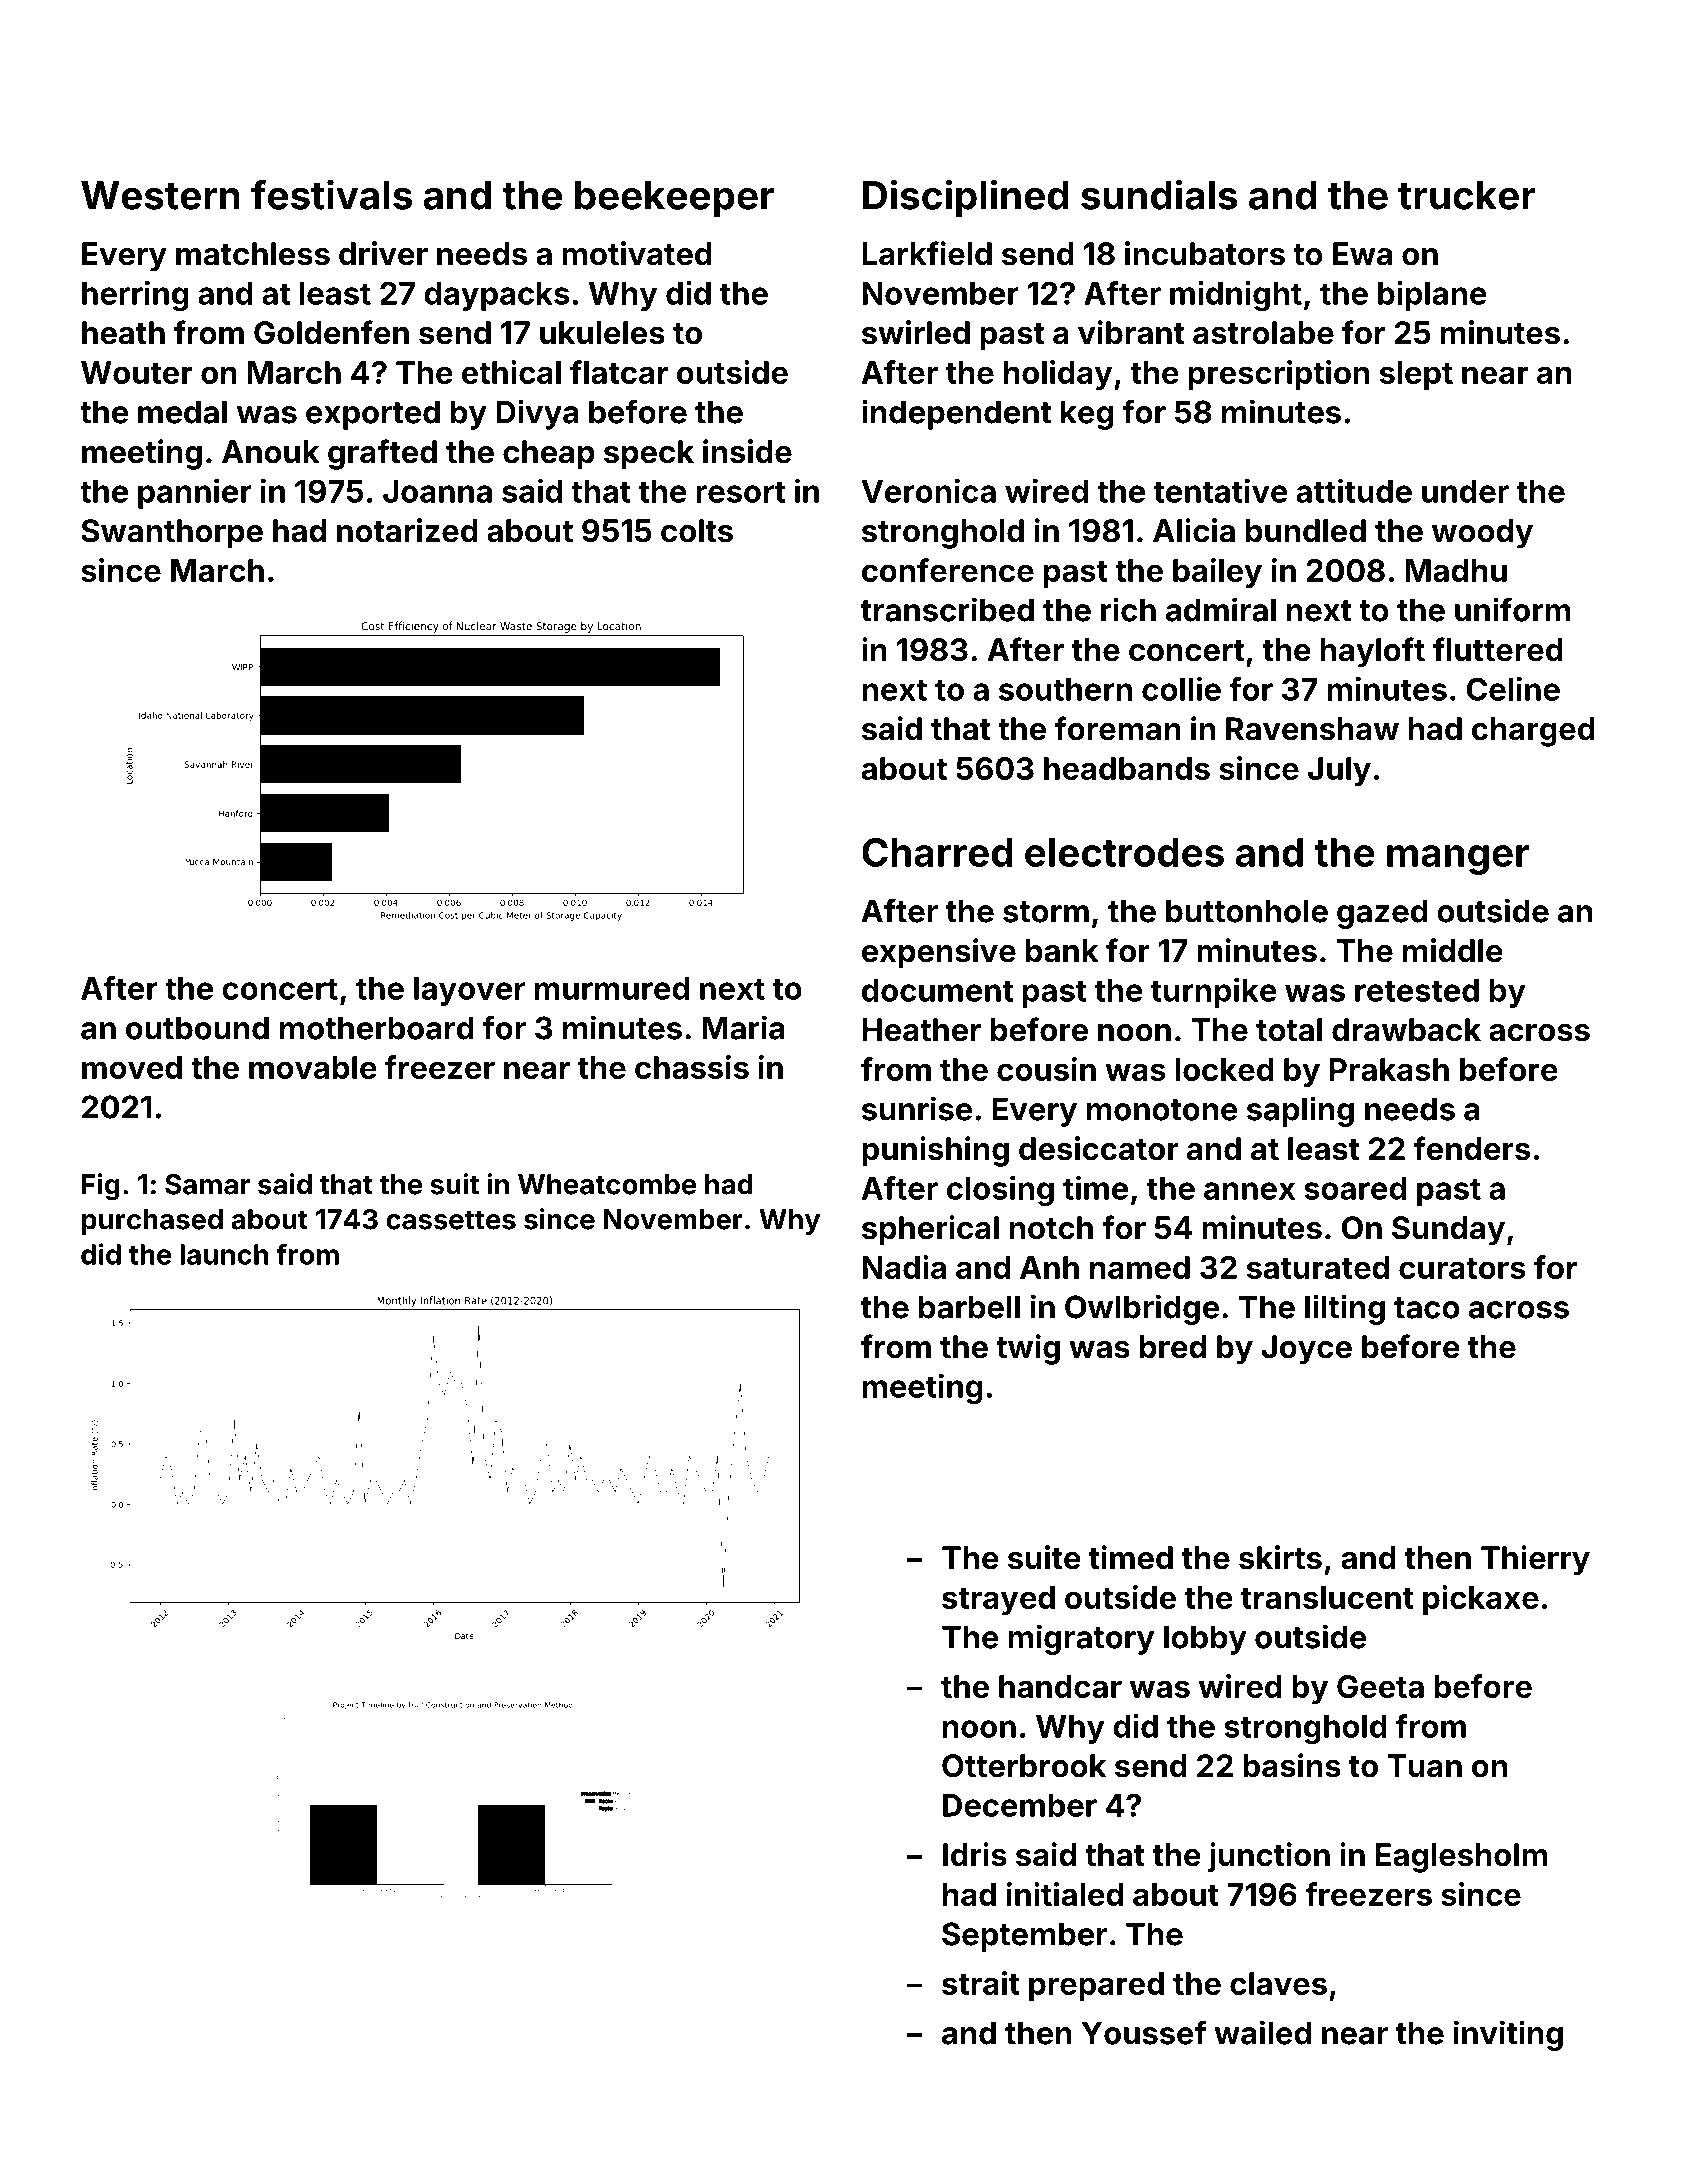 The image size is (1683, 2178). Describe the element at coordinates (1533, 732) in the screenshot. I see `charged` at that location.
